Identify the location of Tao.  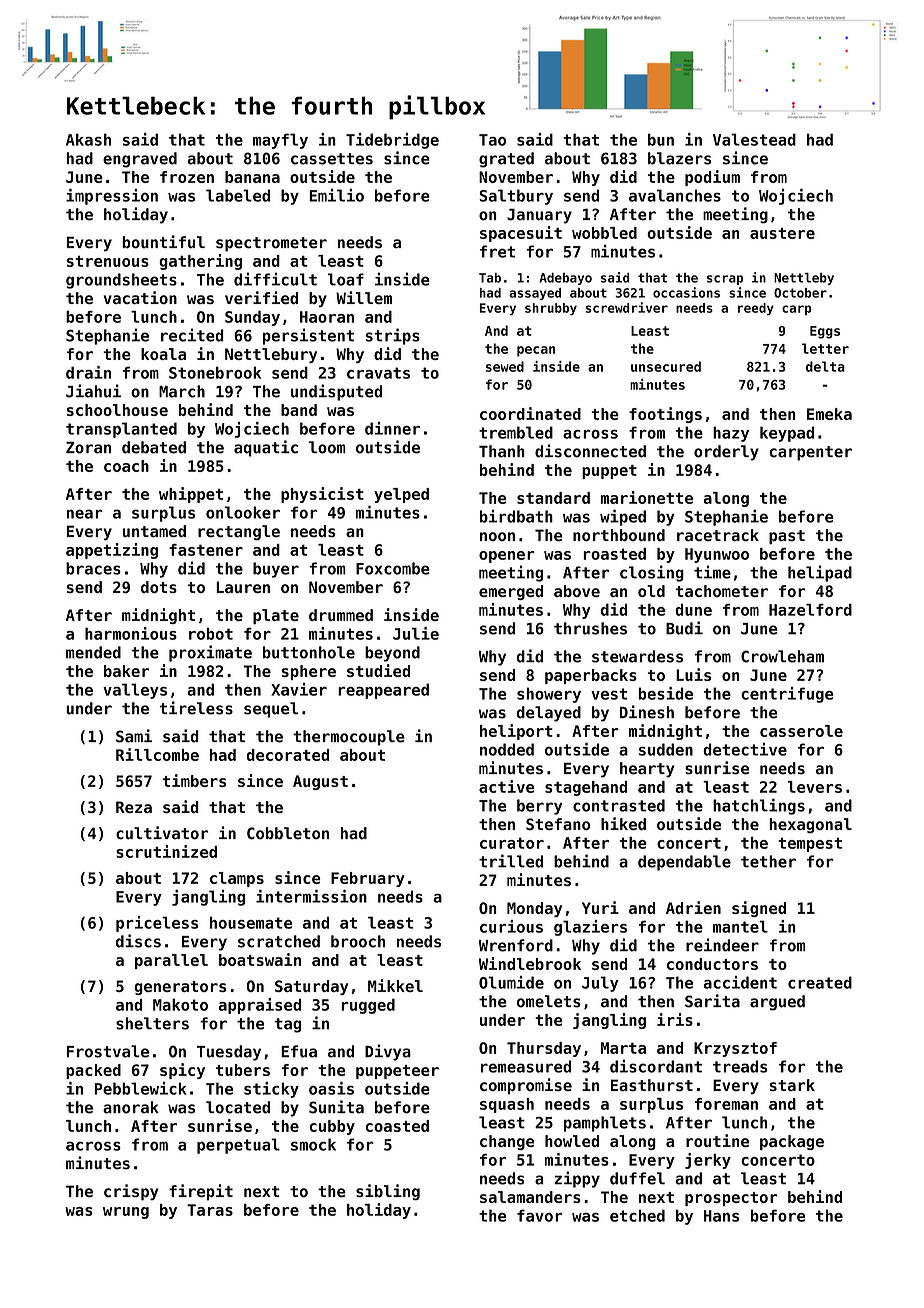
(492, 140).
